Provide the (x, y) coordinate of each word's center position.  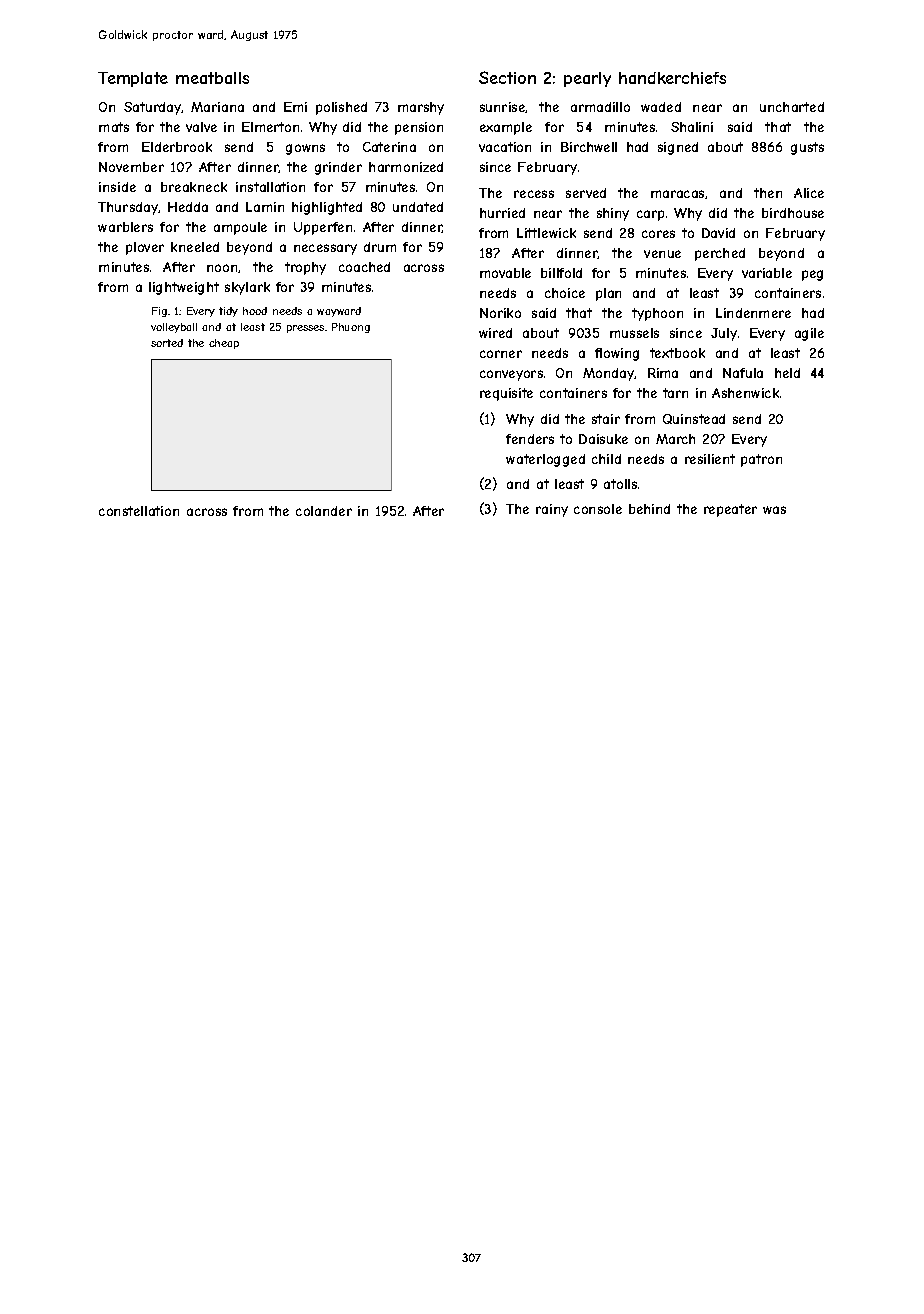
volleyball (174, 328)
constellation (139, 511)
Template (133, 79)
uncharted (792, 107)
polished (341, 108)
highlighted (327, 208)
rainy (552, 510)
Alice (809, 193)
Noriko (500, 313)
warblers (125, 227)
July (724, 334)
